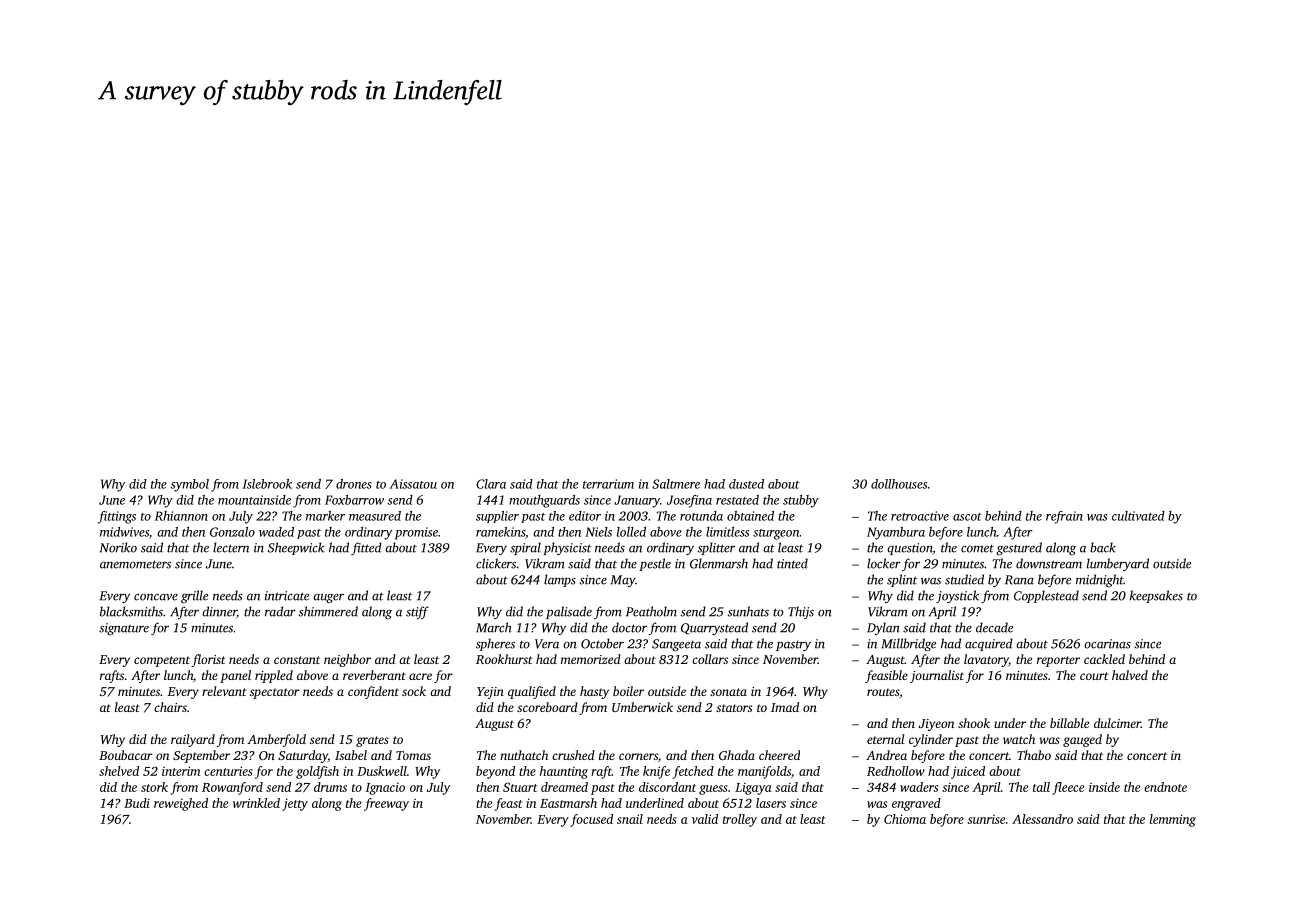 Image resolution: width=1308 pixels, height=924 pixels. I want to click on Saturday, so click(303, 756).
